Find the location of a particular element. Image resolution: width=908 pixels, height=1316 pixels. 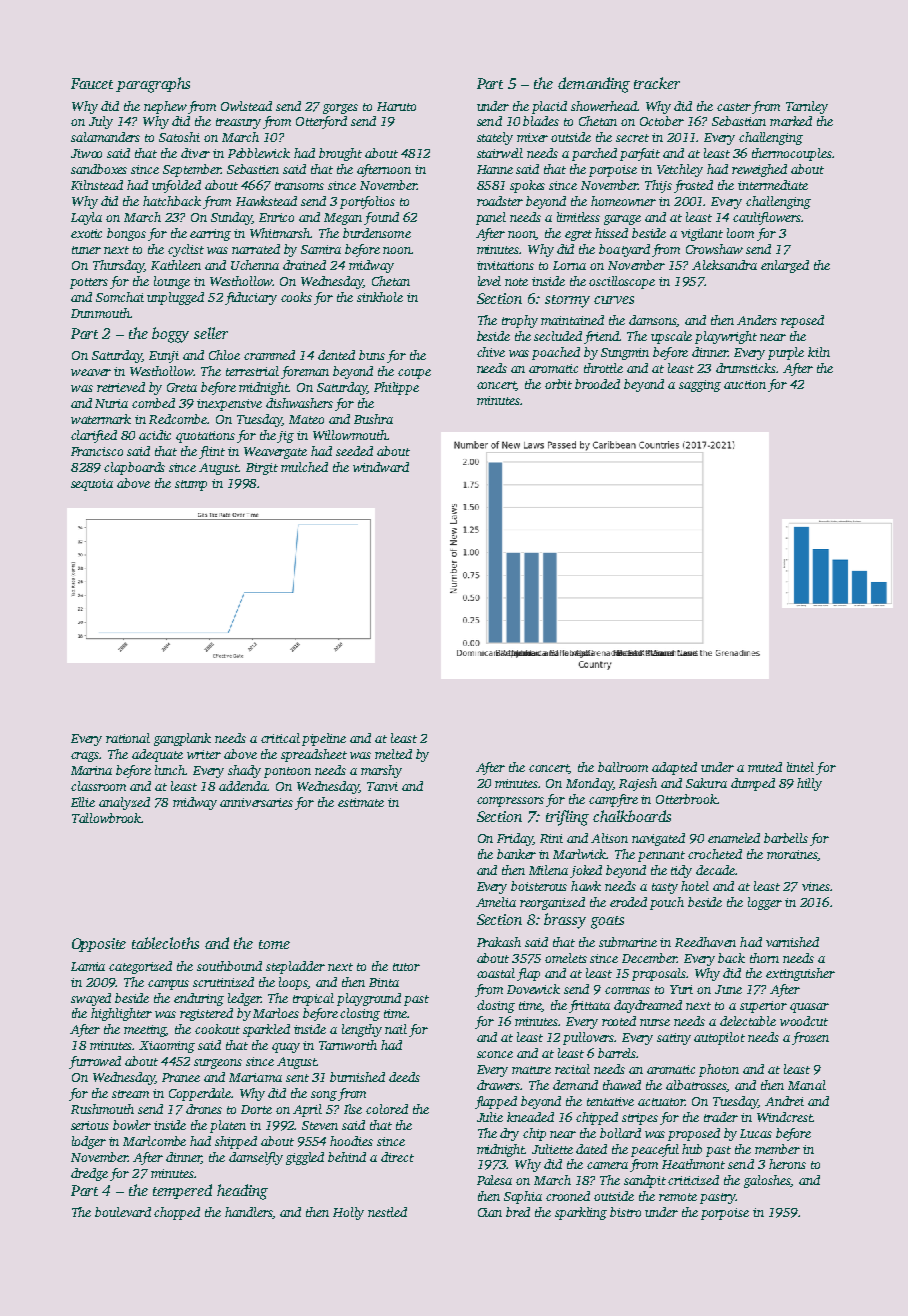

windward is located at coordinates (381, 467).
